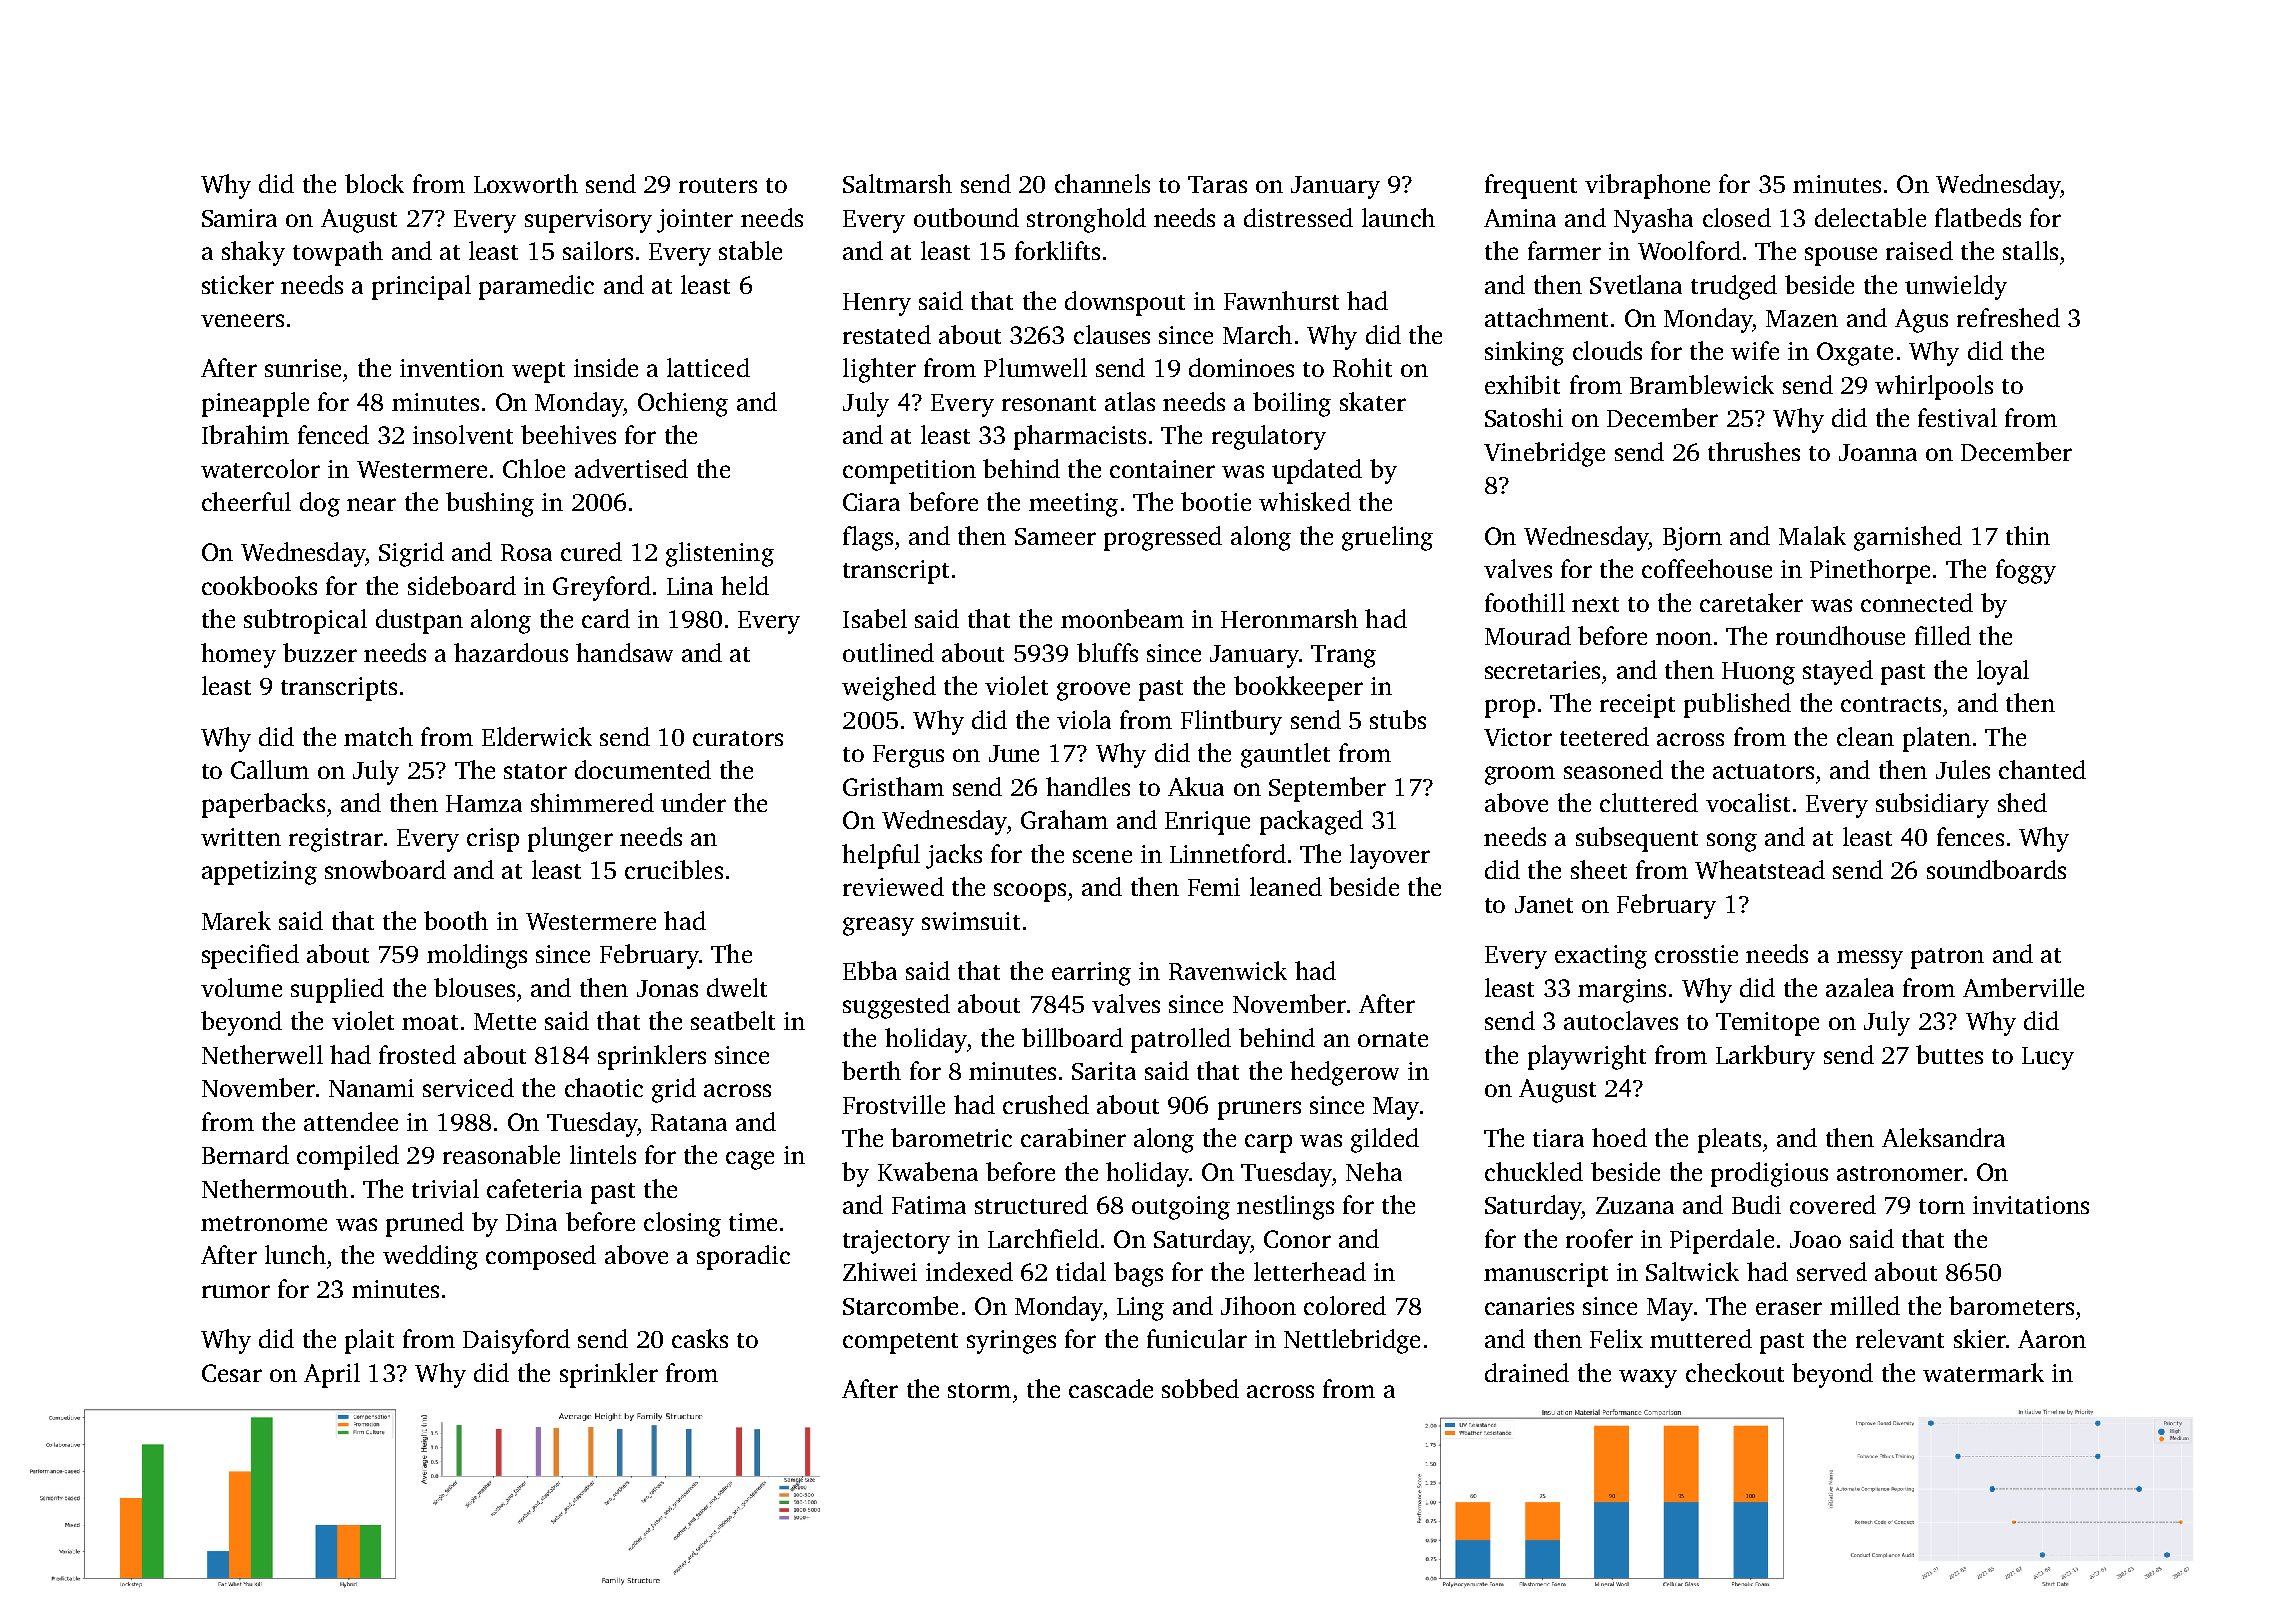 The height and width of the page is (1620, 2292). What do you see at coordinates (305, 621) in the page?
I see `subtropical` at bounding box center [305, 621].
